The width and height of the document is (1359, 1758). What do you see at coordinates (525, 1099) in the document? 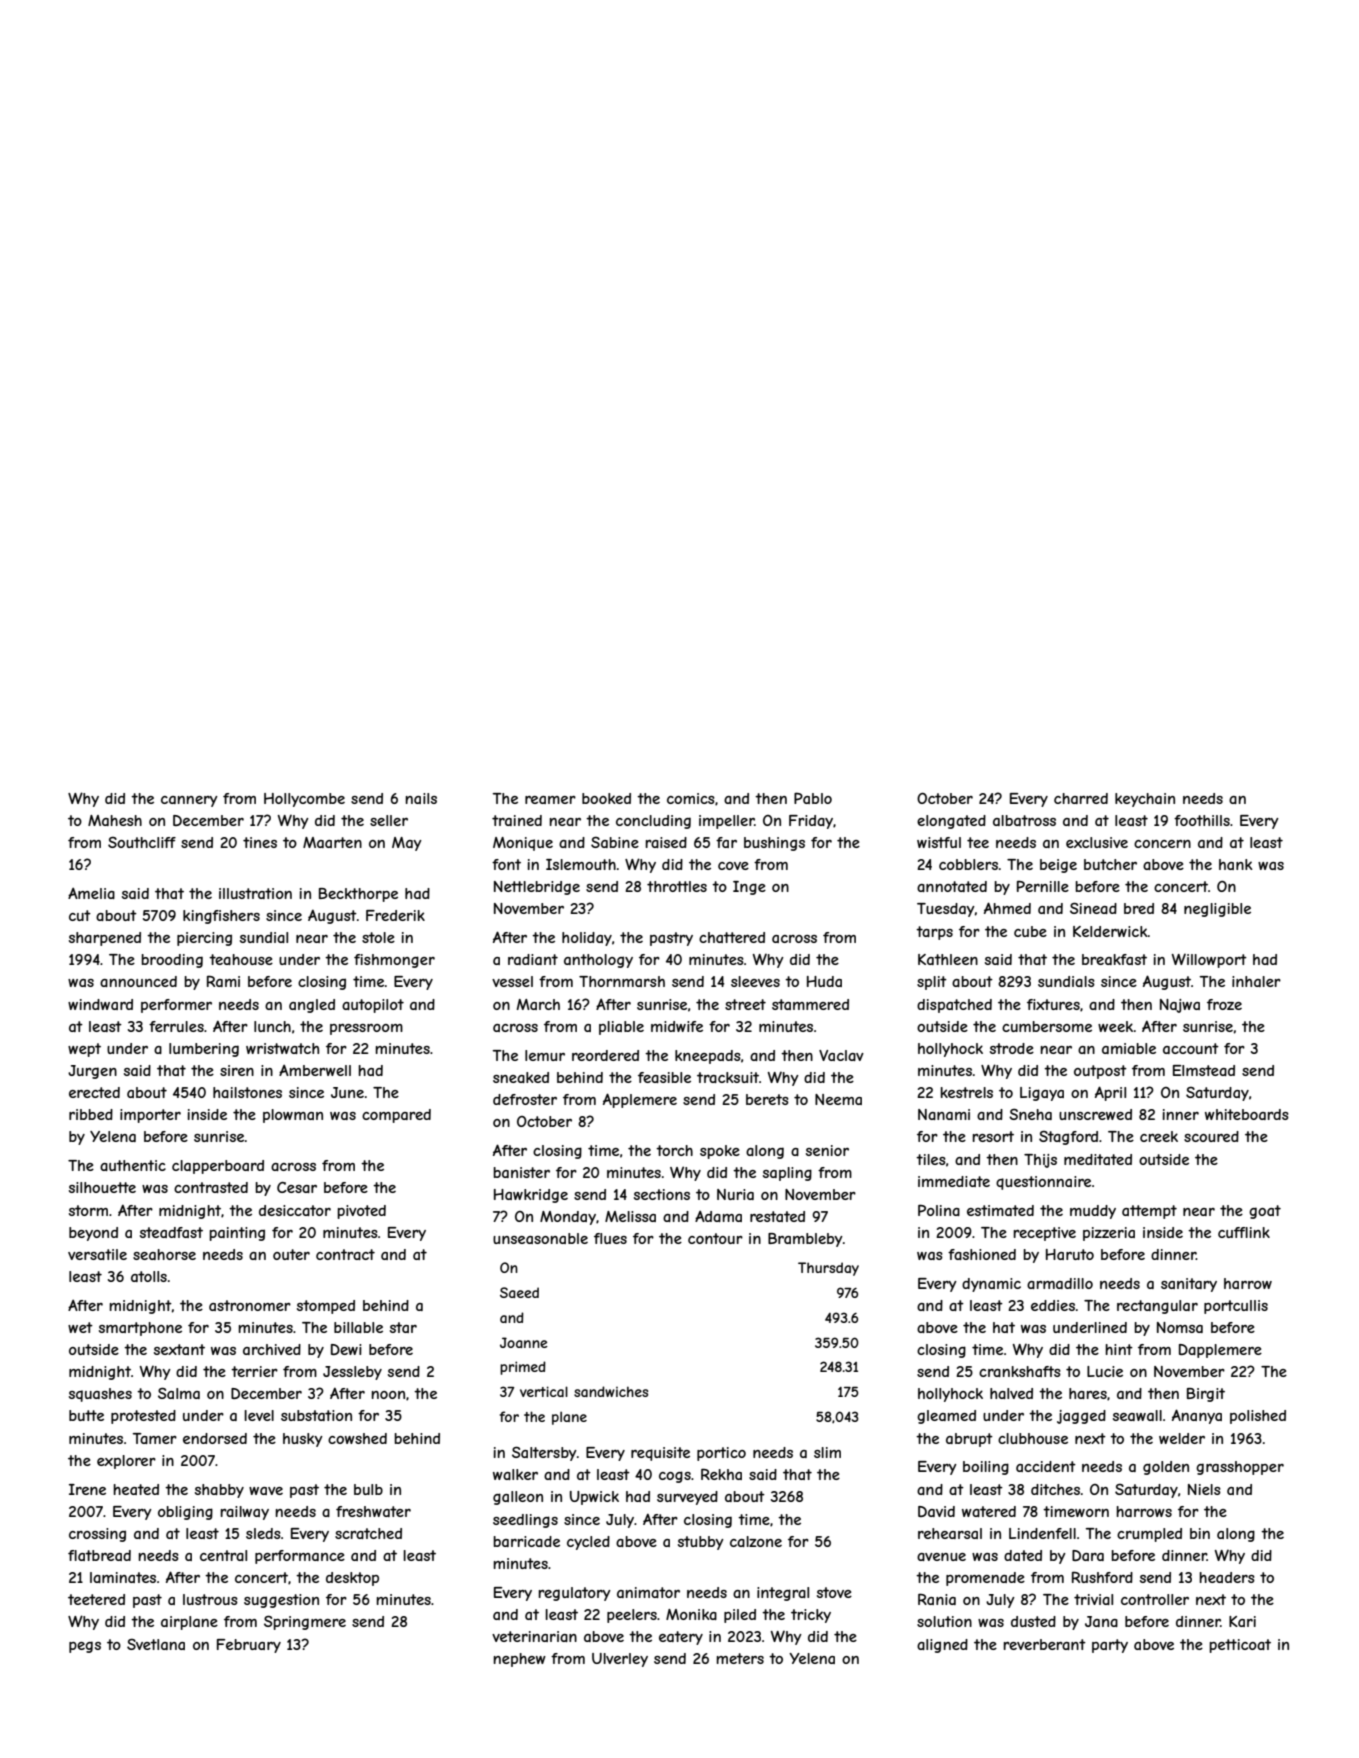
I see `defroster` at bounding box center [525, 1099].
